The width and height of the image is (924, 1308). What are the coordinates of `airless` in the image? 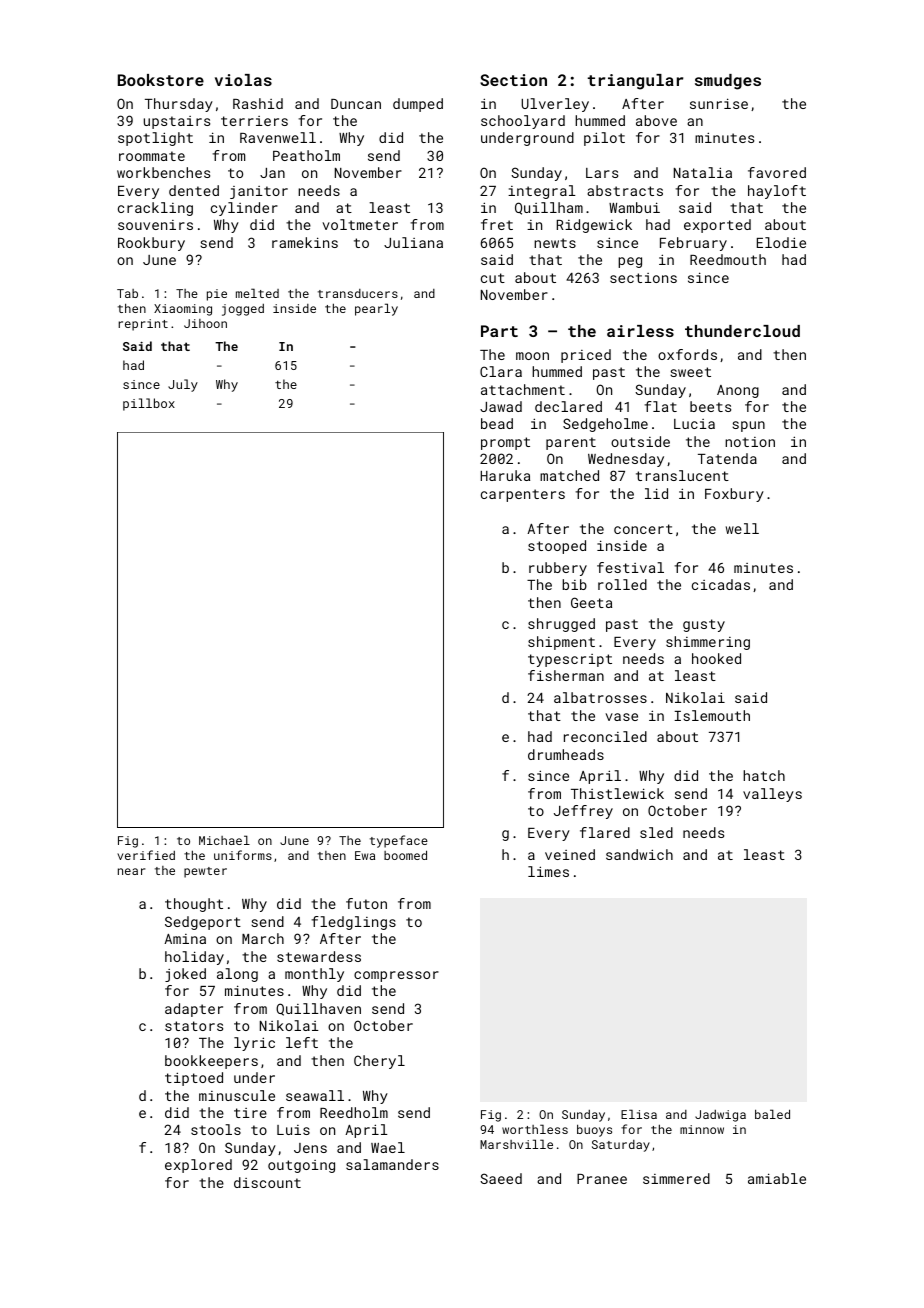 It's located at (640, 331).
